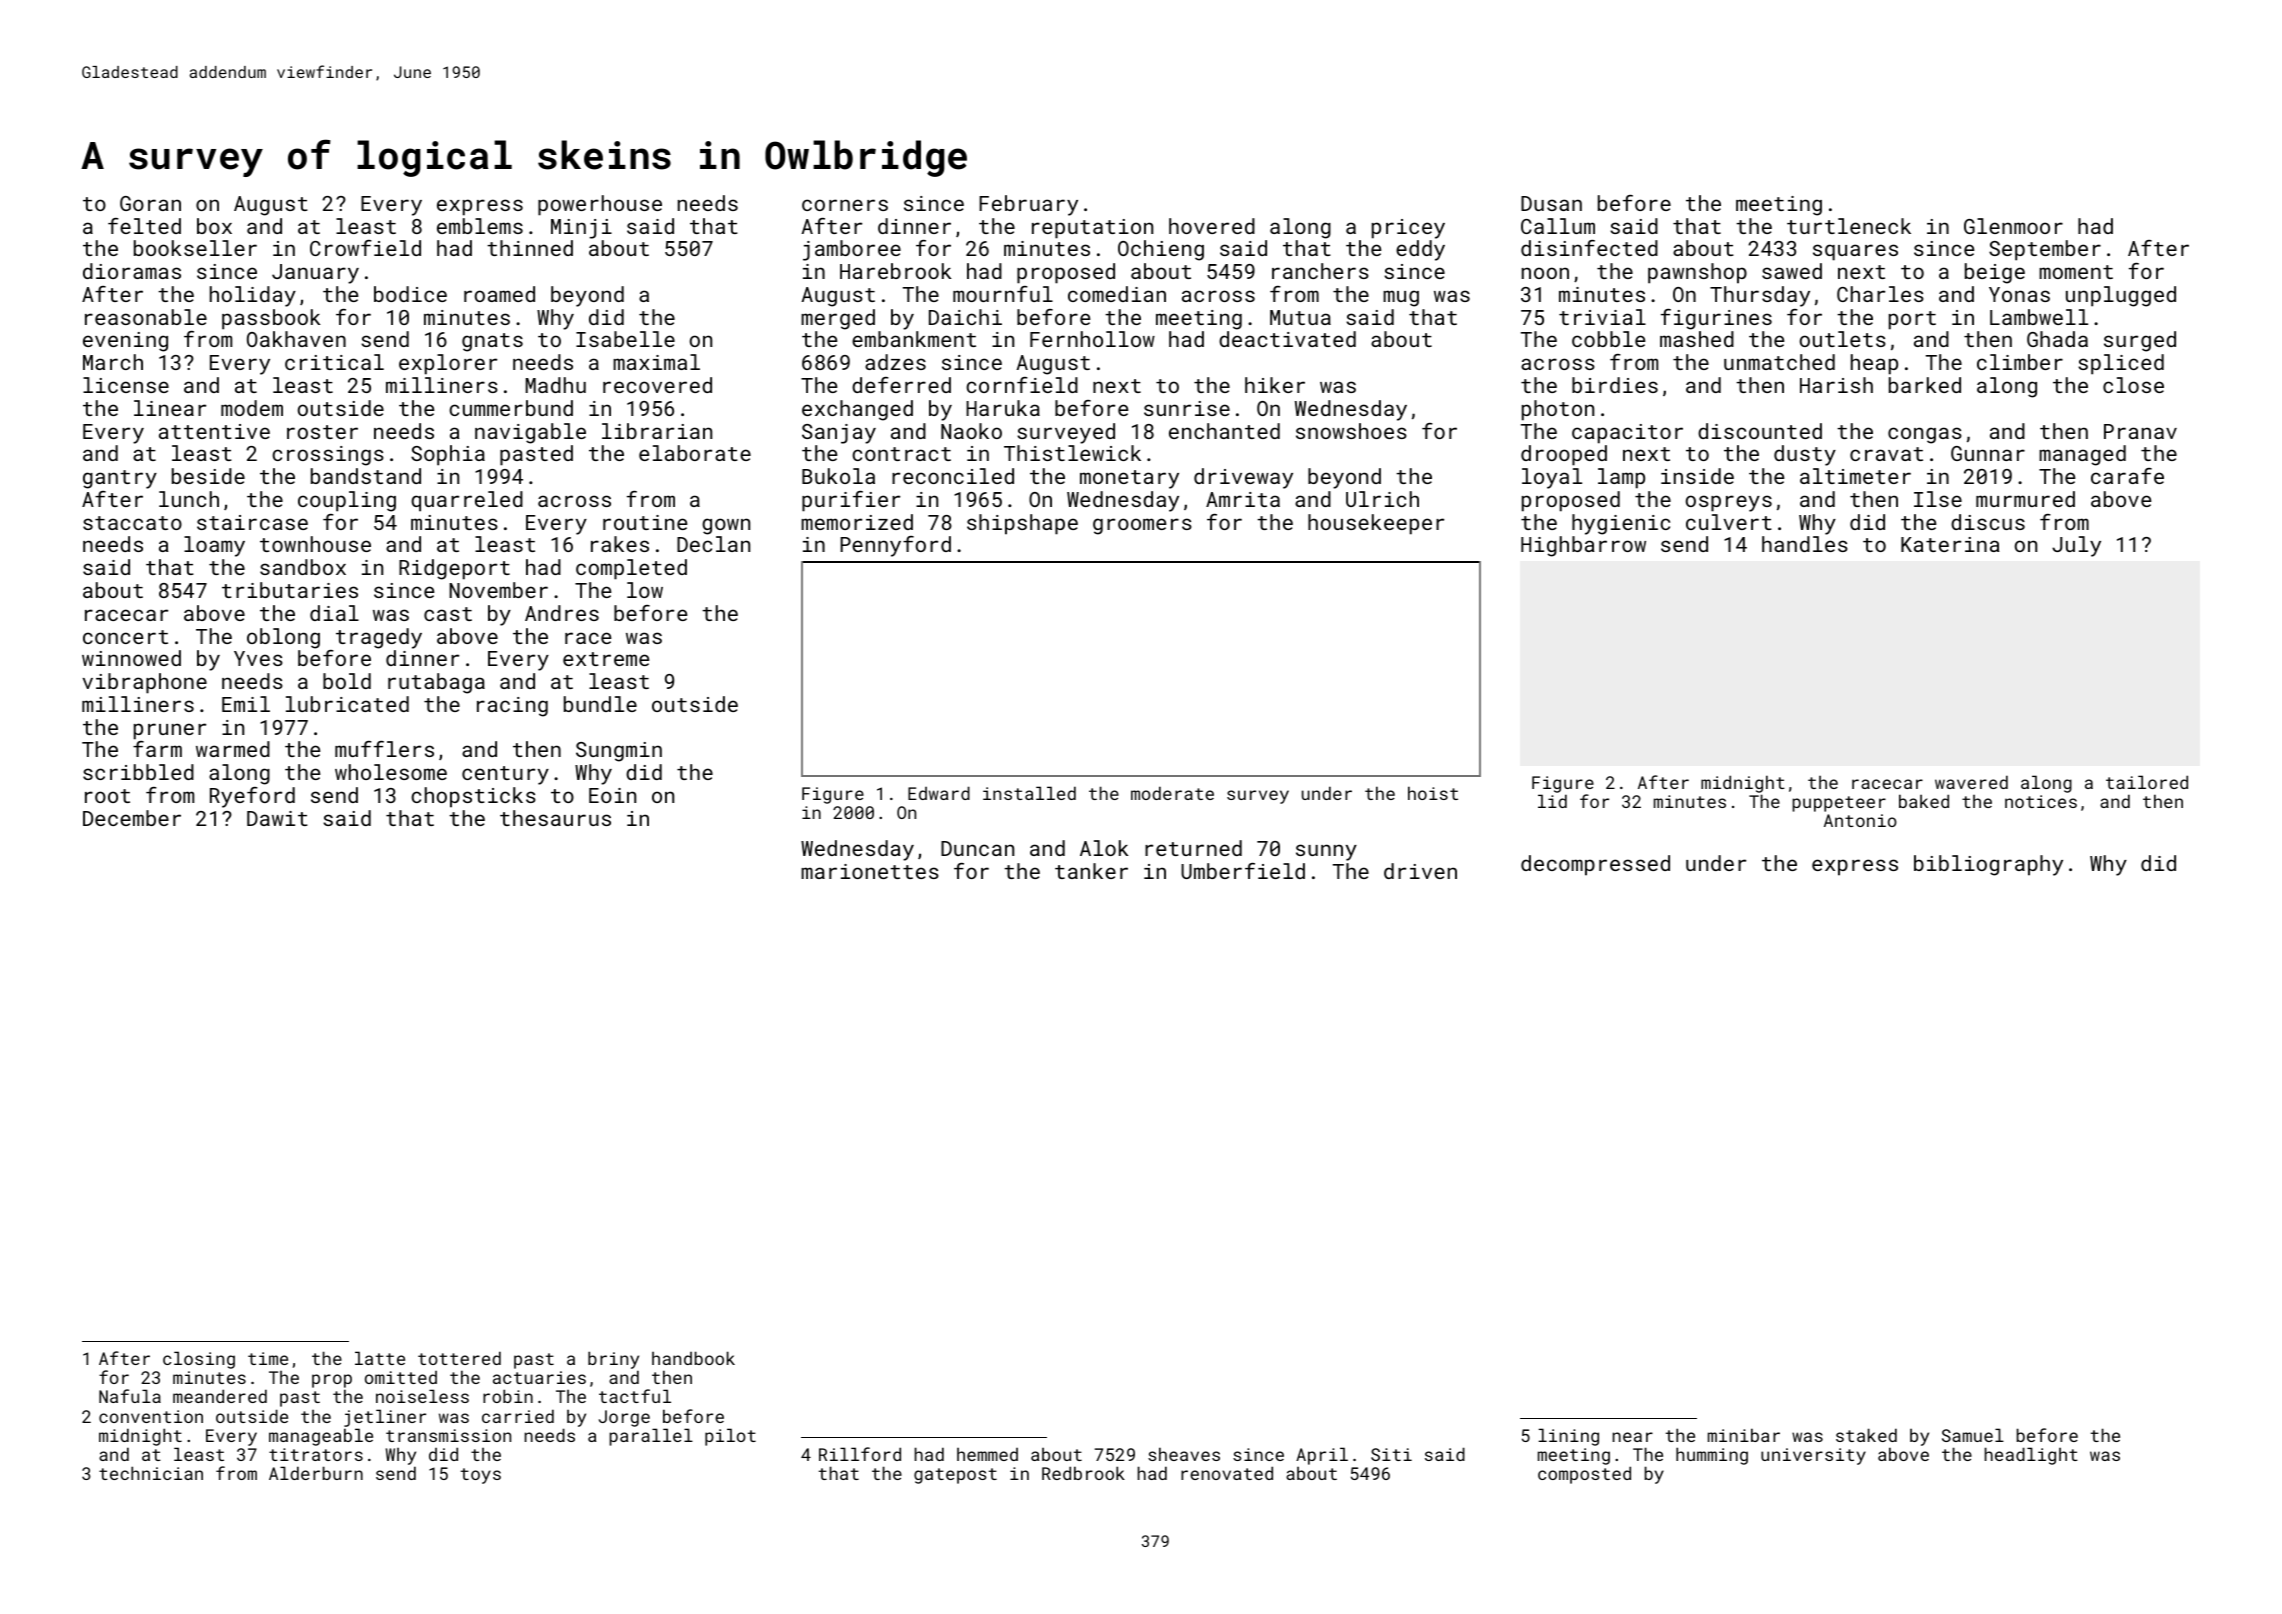 This page has width=2282, height=1614. What do you see at coordinates (870, 871) in the page?
I see `marionettes` at bounding box center [870, 871].
